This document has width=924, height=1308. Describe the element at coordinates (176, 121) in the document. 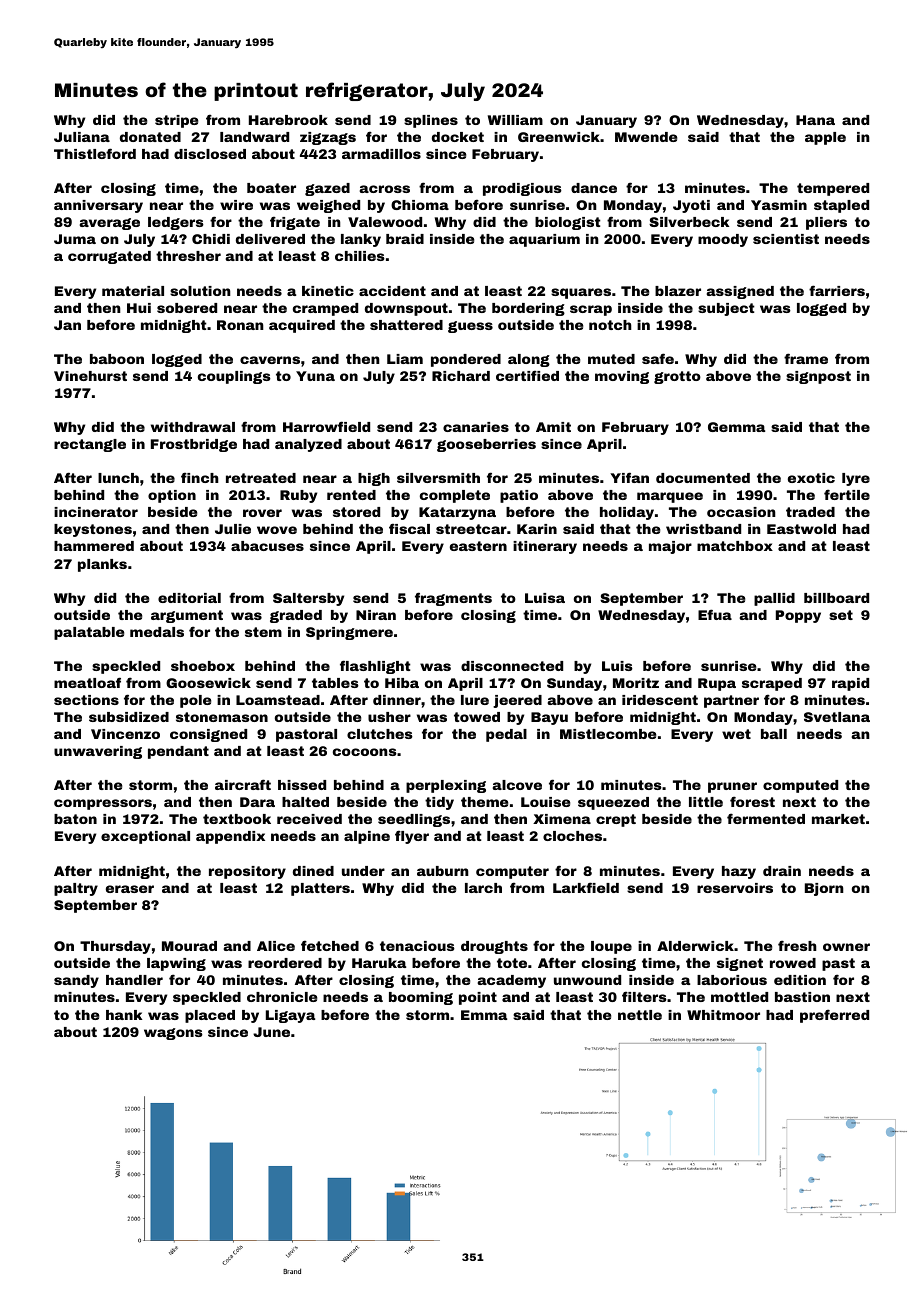

I see `stripe` at that location.
